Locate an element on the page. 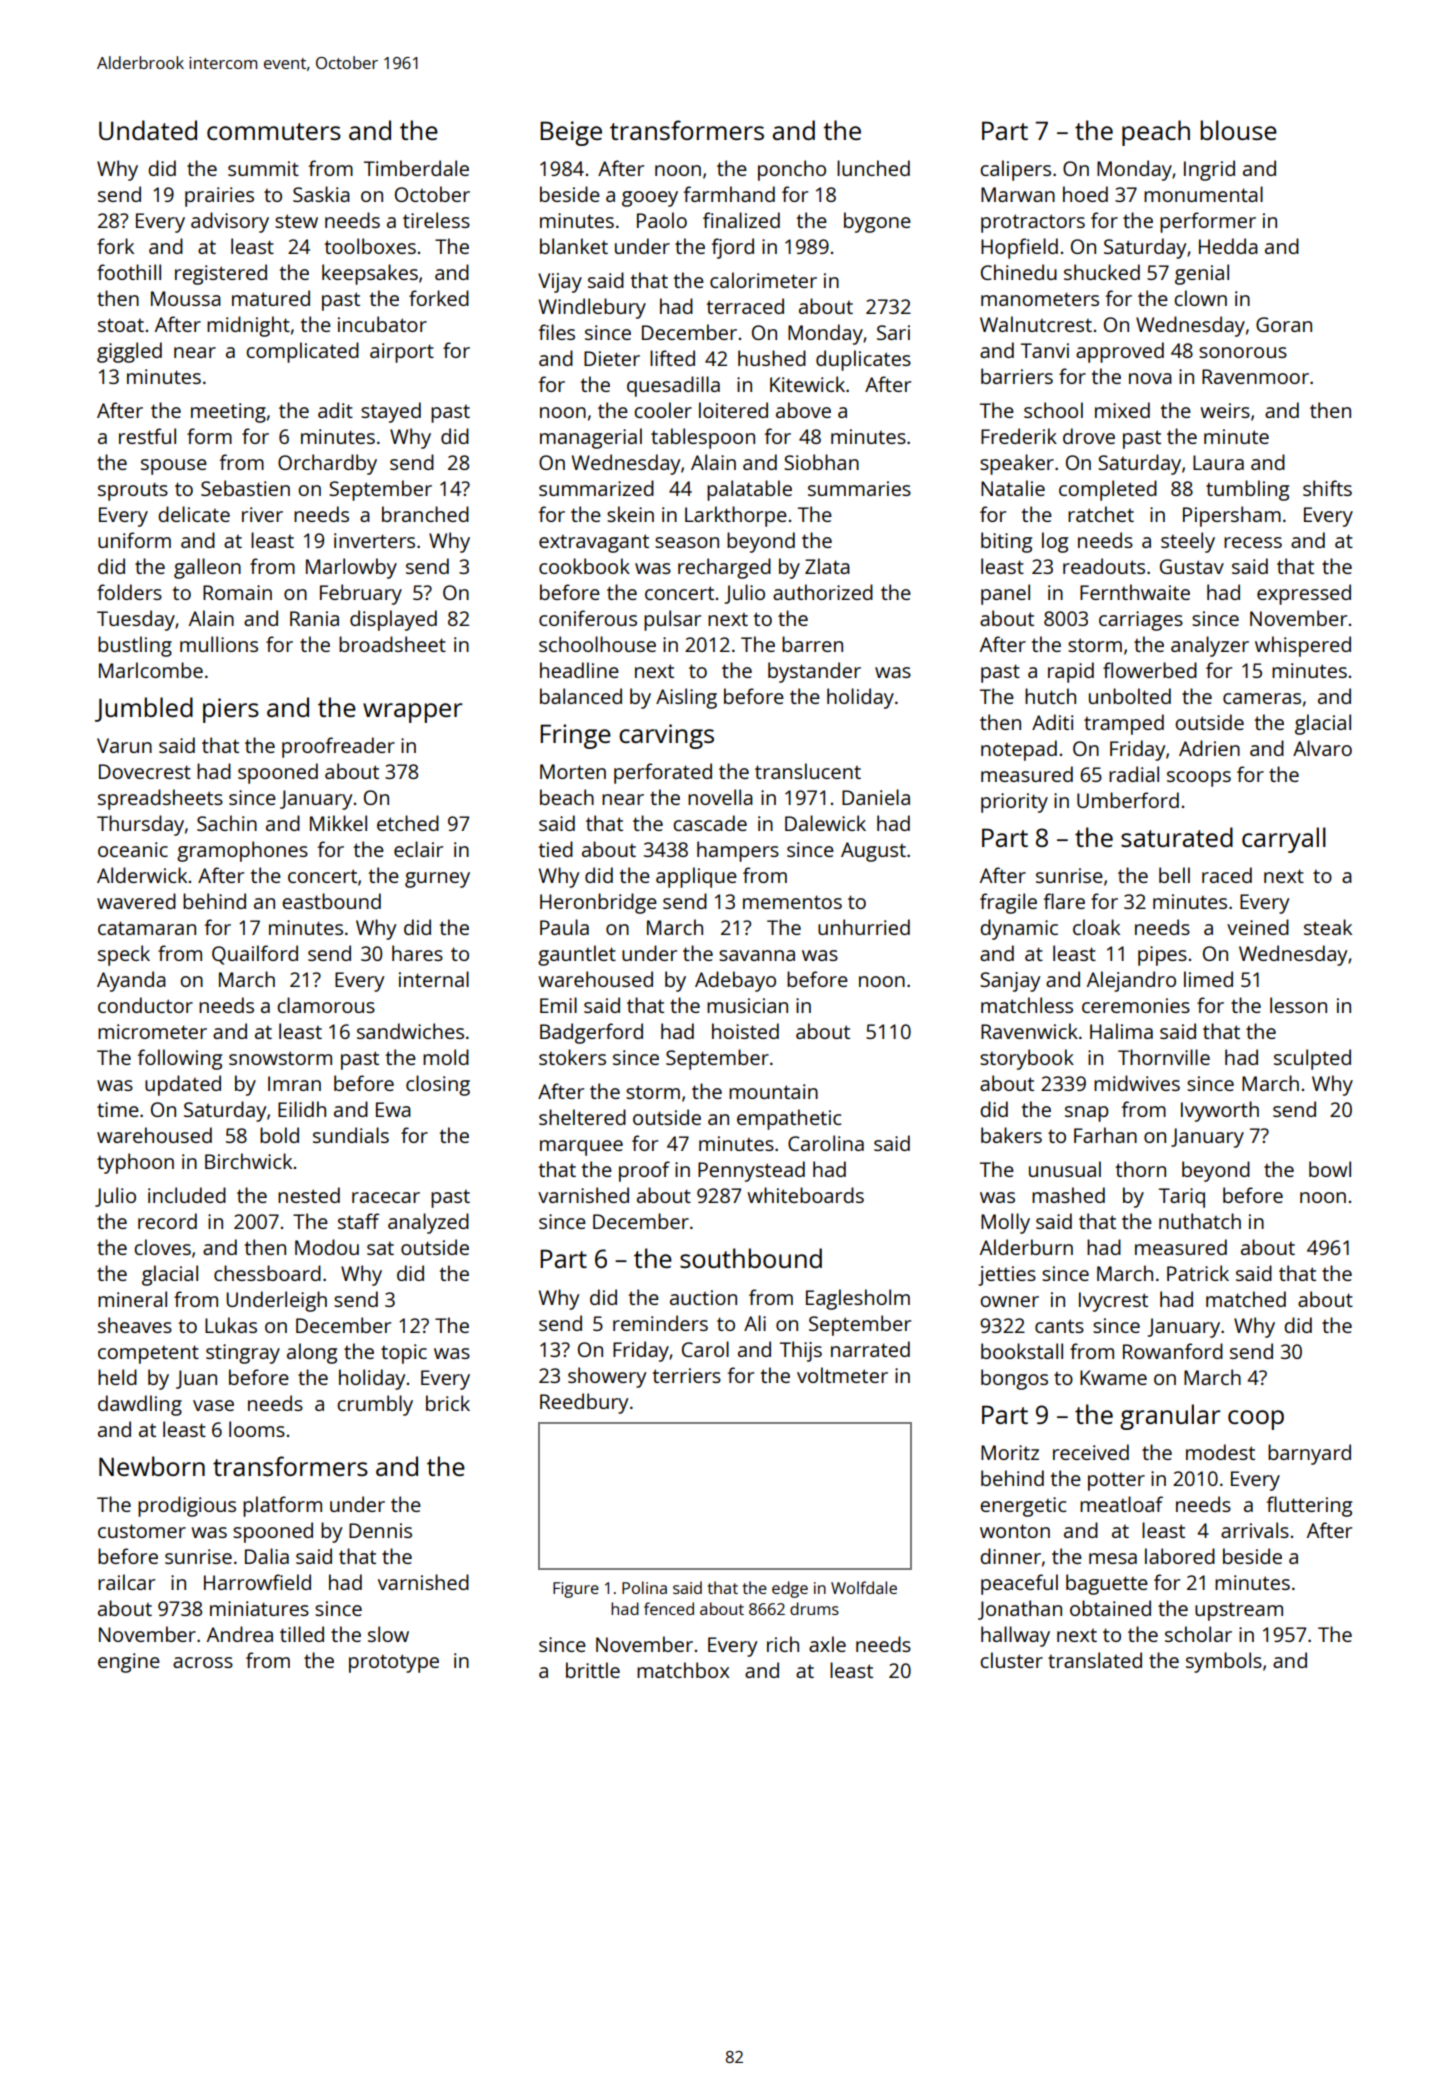 The width and height of the document is (1450, 2100). blouse is located at coordinates (1238, 130).
